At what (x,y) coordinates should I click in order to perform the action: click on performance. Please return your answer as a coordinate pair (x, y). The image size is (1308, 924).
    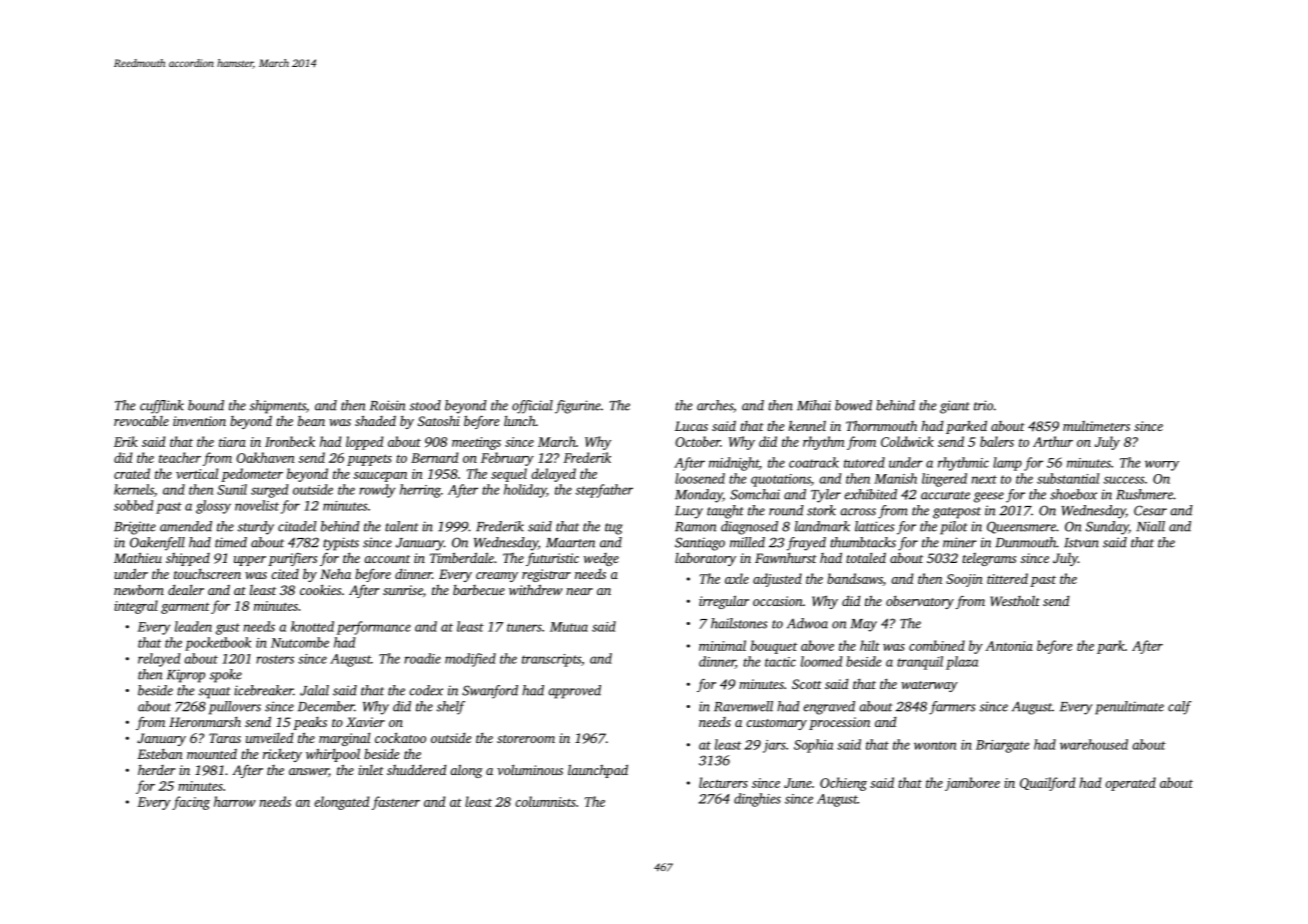
    Looking at the image, I should click on (374, 628).
